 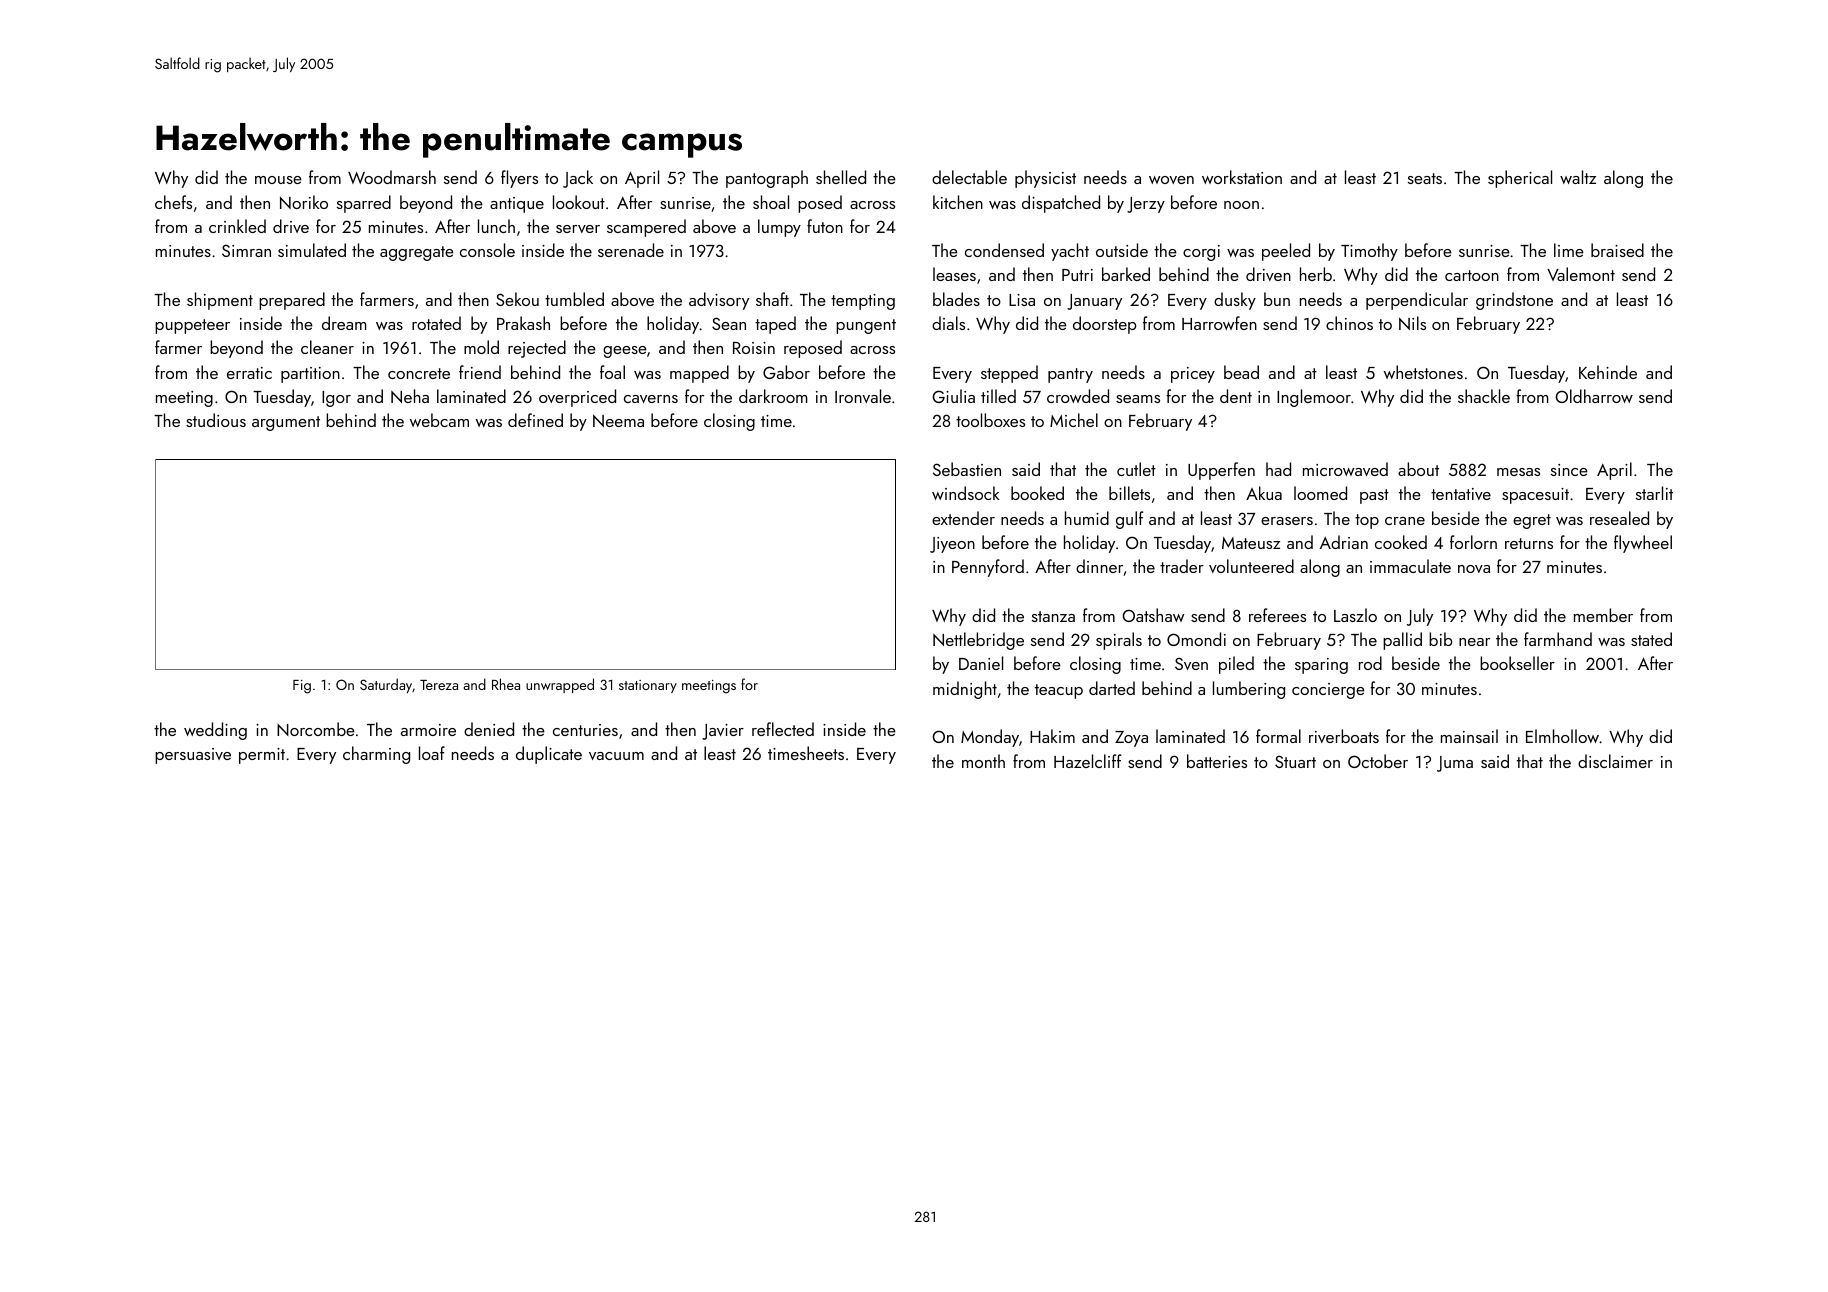 What do you see at coordinates (841, 177) in the document?
I see `shelled` at bounding box center [841, 177].
